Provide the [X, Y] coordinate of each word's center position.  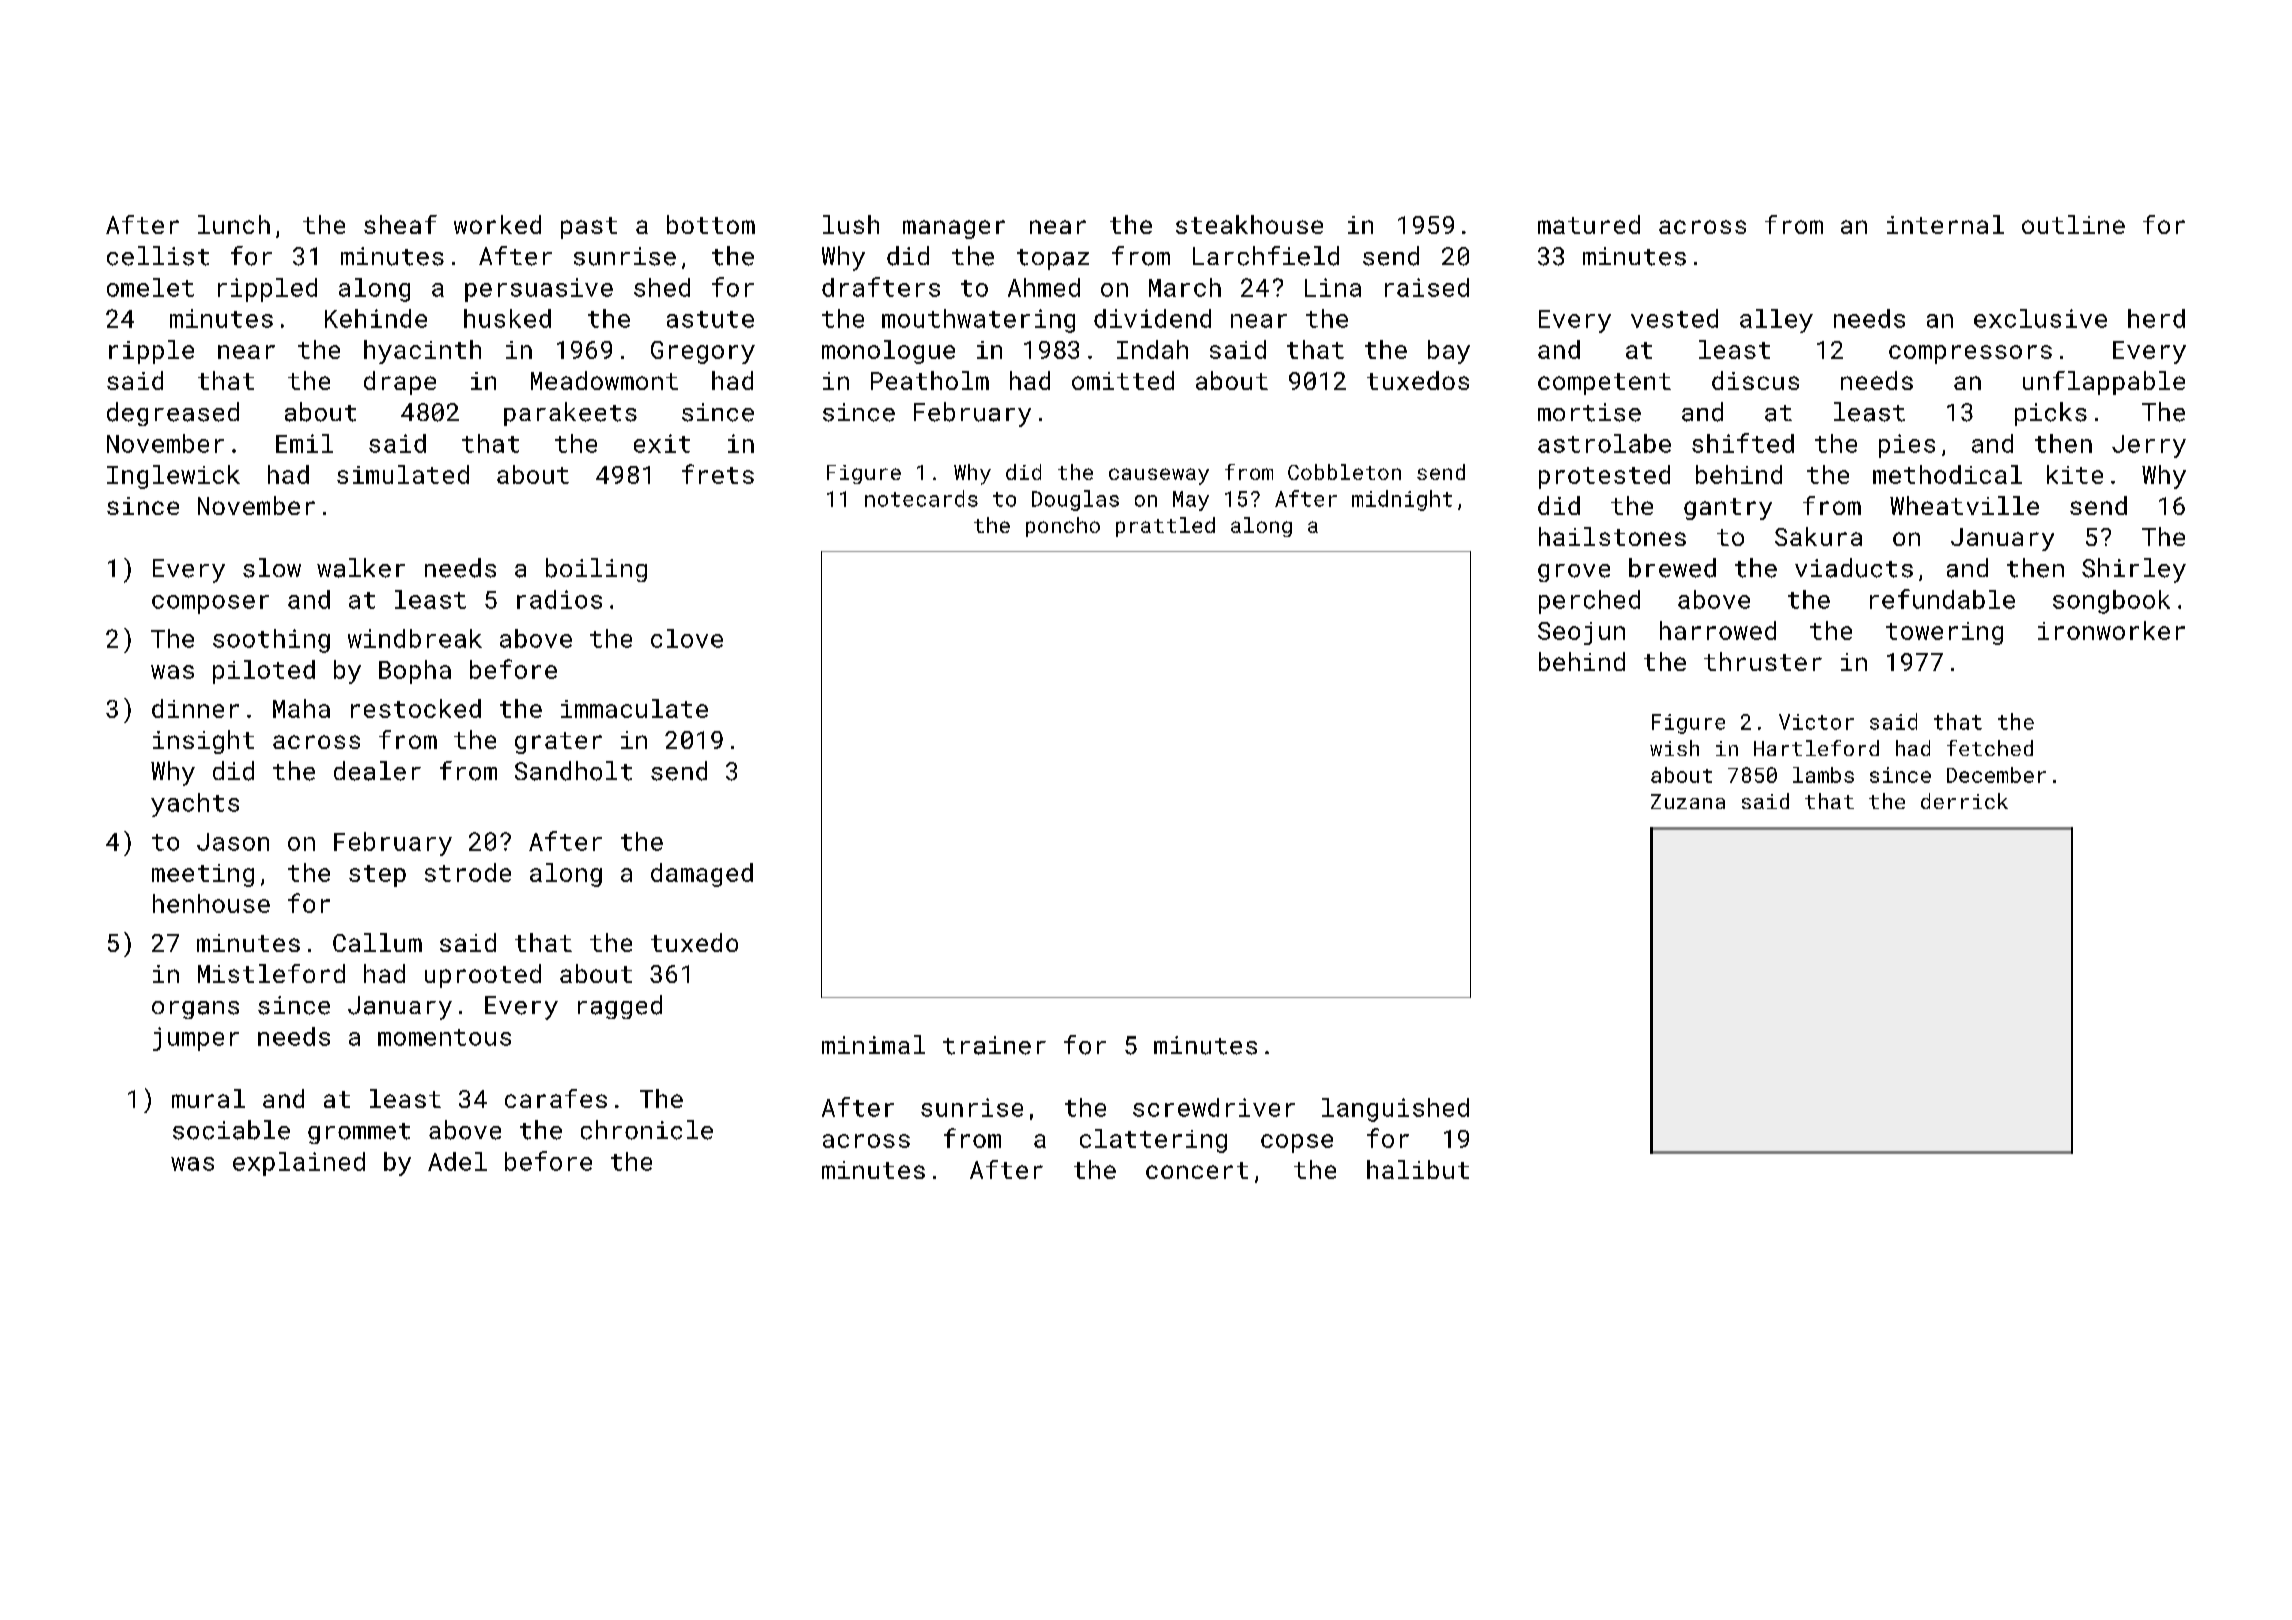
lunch [234, 224]
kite [2075, 474]
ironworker [2111, 630]
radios [559, 599]
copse [1297, 1143]
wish [1674, 748]
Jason [233, 842]
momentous [444, 1037]
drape [400, 383]
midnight [1402, 500]
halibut [1418, 1169]
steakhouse [1249, 224]
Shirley [2134, 570]
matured [1589, 224]
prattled [1165, 527]
